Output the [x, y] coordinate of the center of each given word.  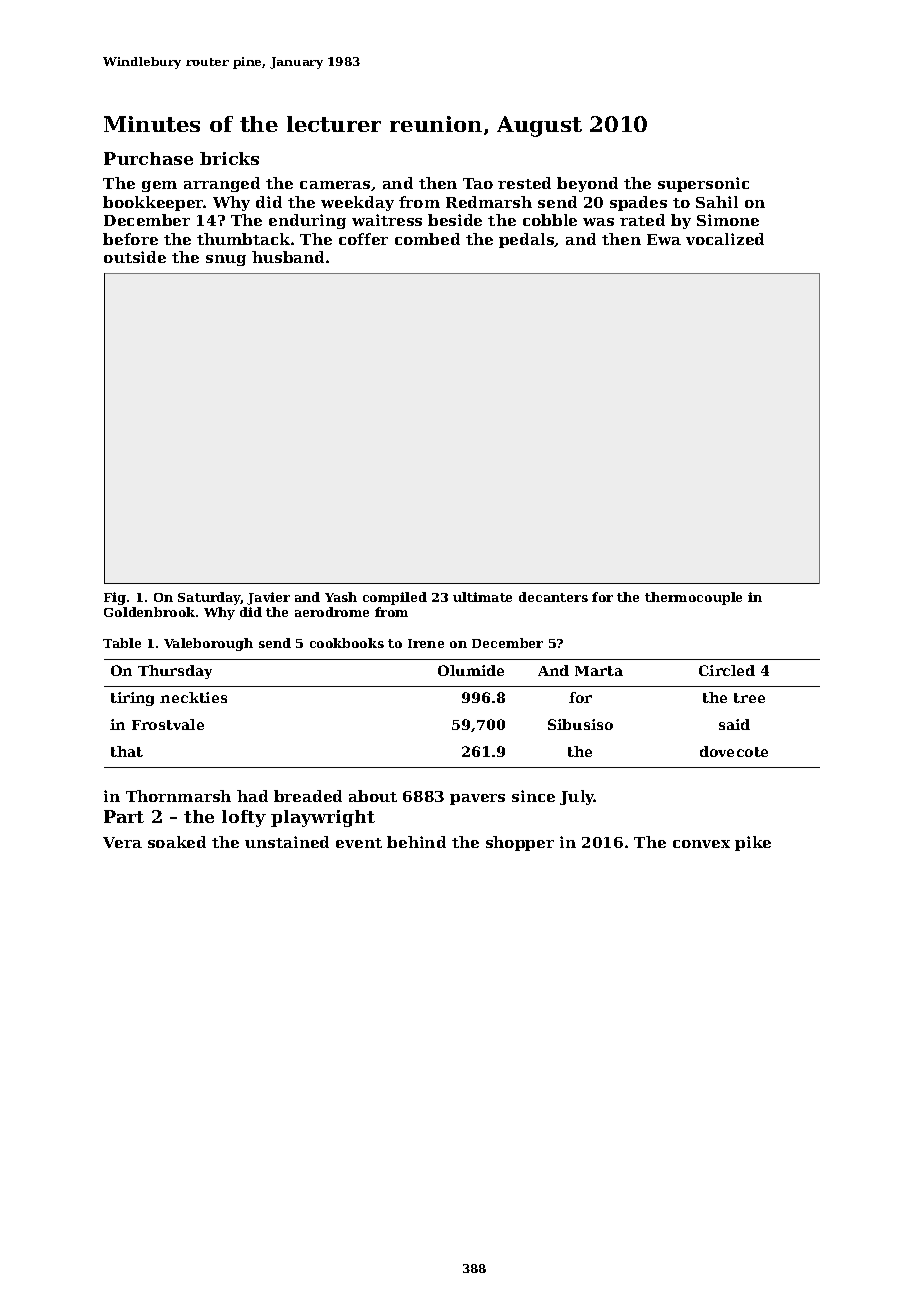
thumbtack [243, 239]
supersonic [703, 184]
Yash [341, 597]
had [252, 796]
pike [753, 843]
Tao [478, 183]
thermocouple [693, 598]
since [533, 796]
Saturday [209, 598]
